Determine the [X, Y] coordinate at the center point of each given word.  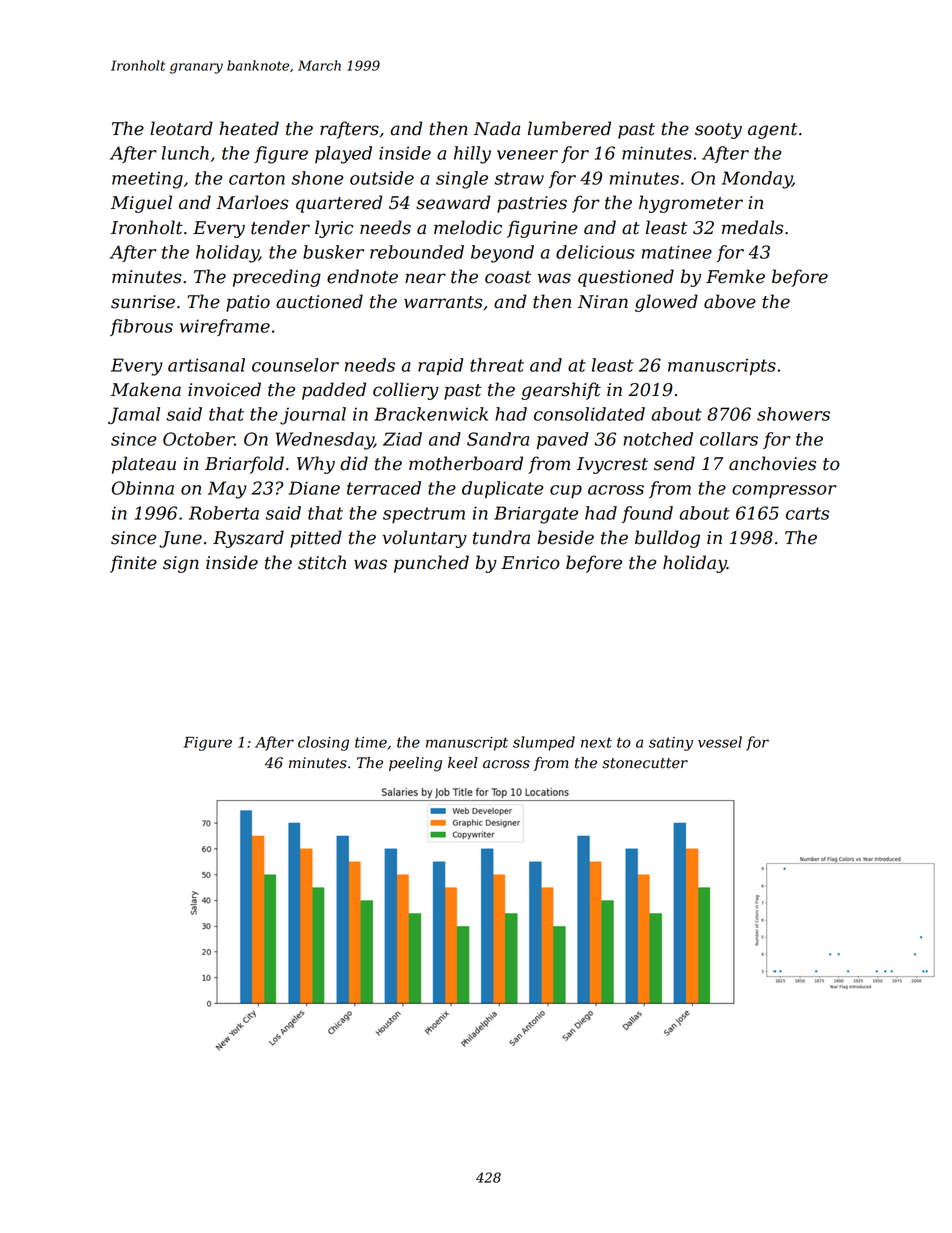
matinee [677, 252]
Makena [146, 389]
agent [773, 131]
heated [249, 128]
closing [323, 743]
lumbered [569, 128]
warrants [443, 302]
